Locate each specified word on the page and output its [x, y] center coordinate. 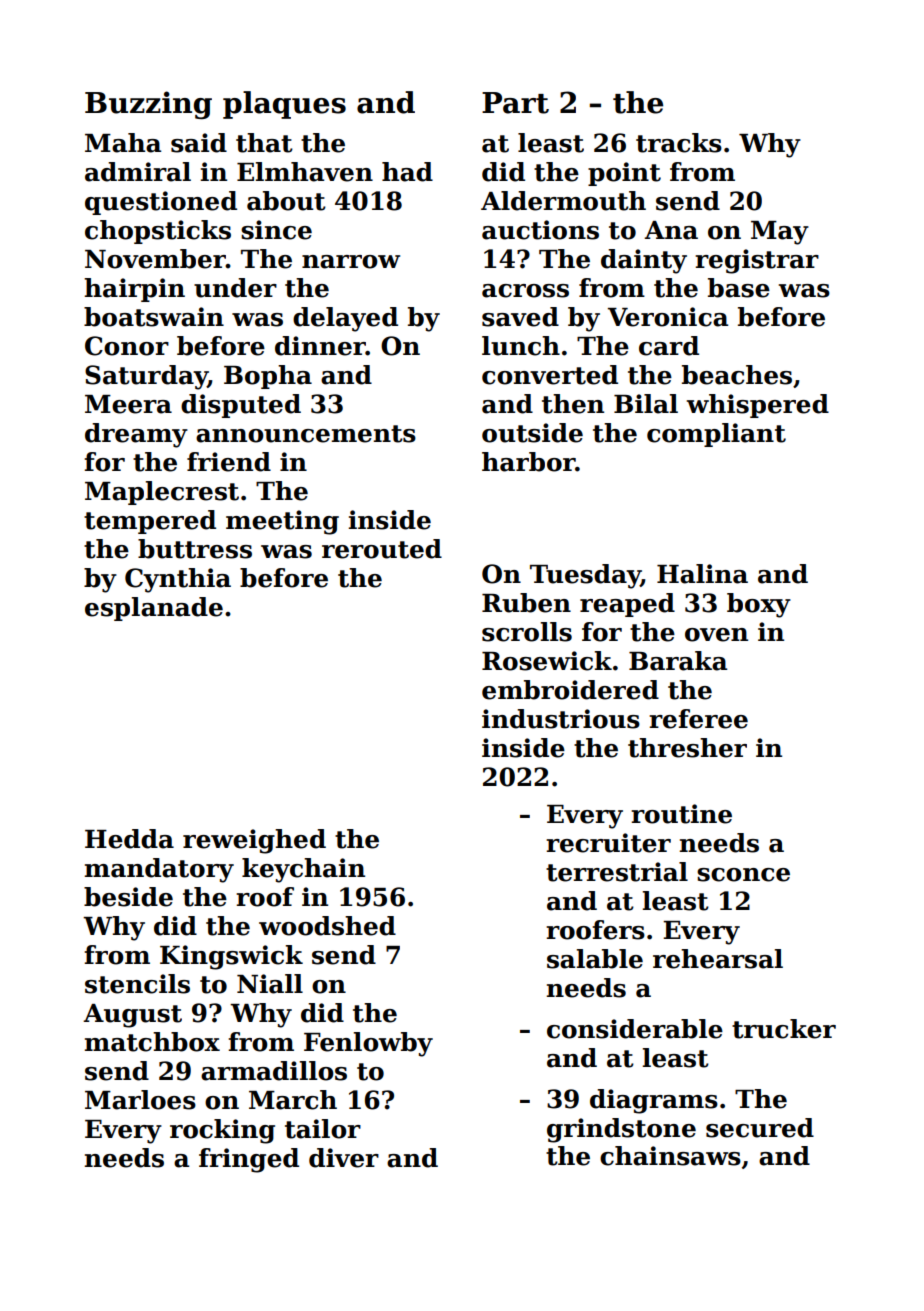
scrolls [527, 632]
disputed [241, 406]
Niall [270, 984]
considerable [635, 1029]
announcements [306, 434]
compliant [716, 435]
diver [344, 1158]
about [286, 201]
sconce [743, 875]
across [525, 291]
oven [716, 635]
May [780, 233]
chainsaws [670, 1156]
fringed [249, 1160]
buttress [195, 549]
